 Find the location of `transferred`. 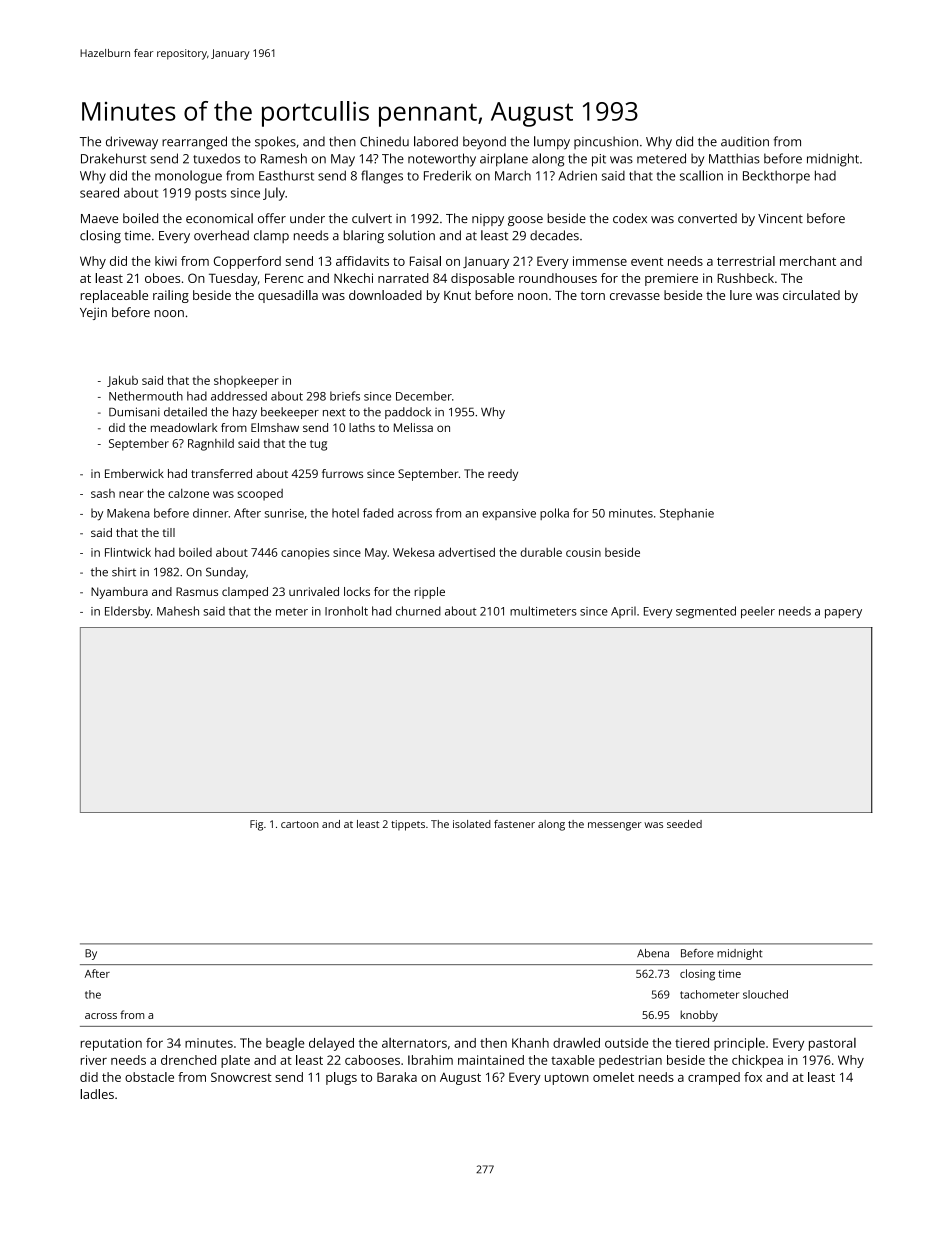

transferred is located at coordinates (221, 473).
